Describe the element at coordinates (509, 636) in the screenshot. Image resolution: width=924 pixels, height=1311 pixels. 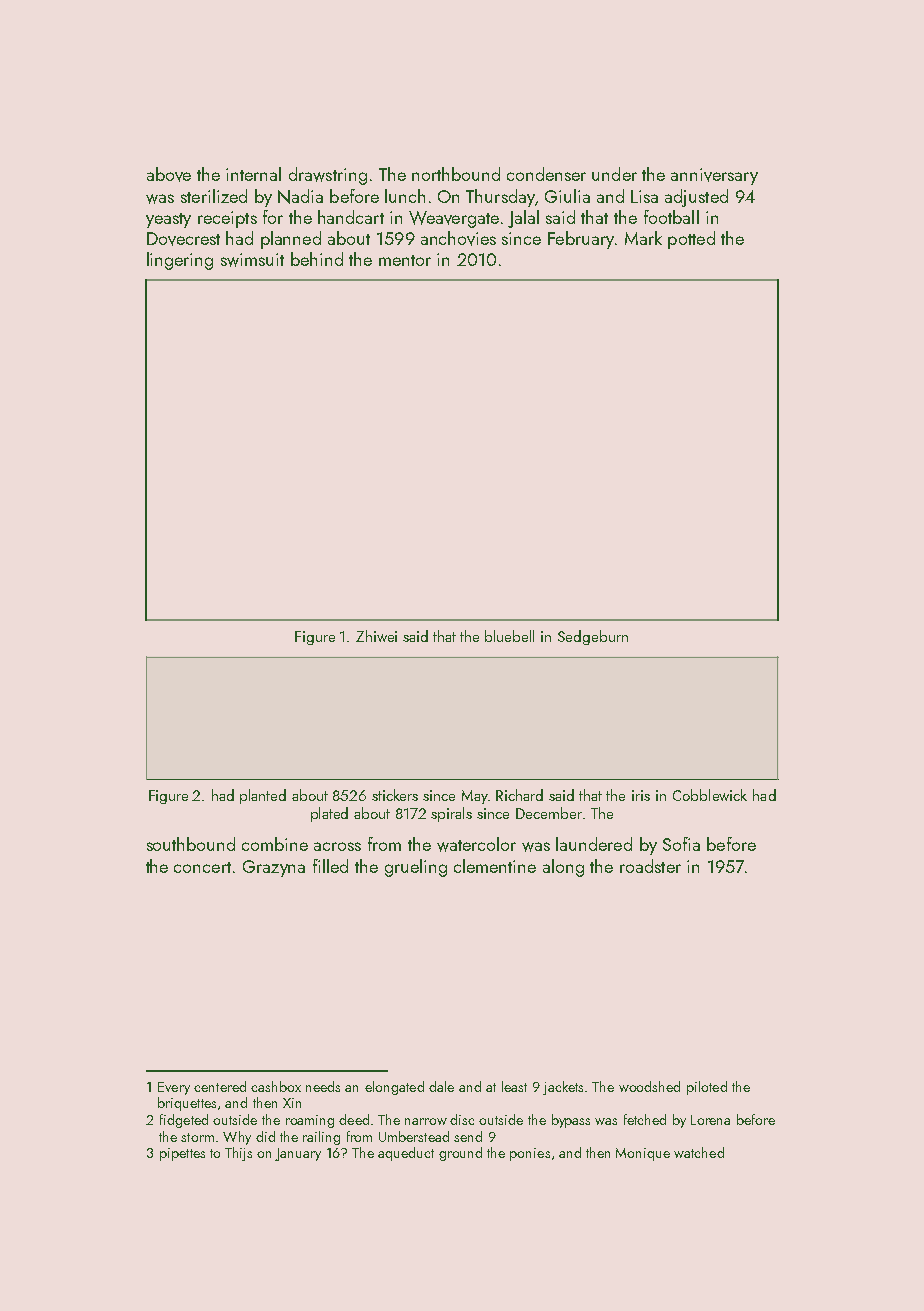
I see `bluebell` at that location.
